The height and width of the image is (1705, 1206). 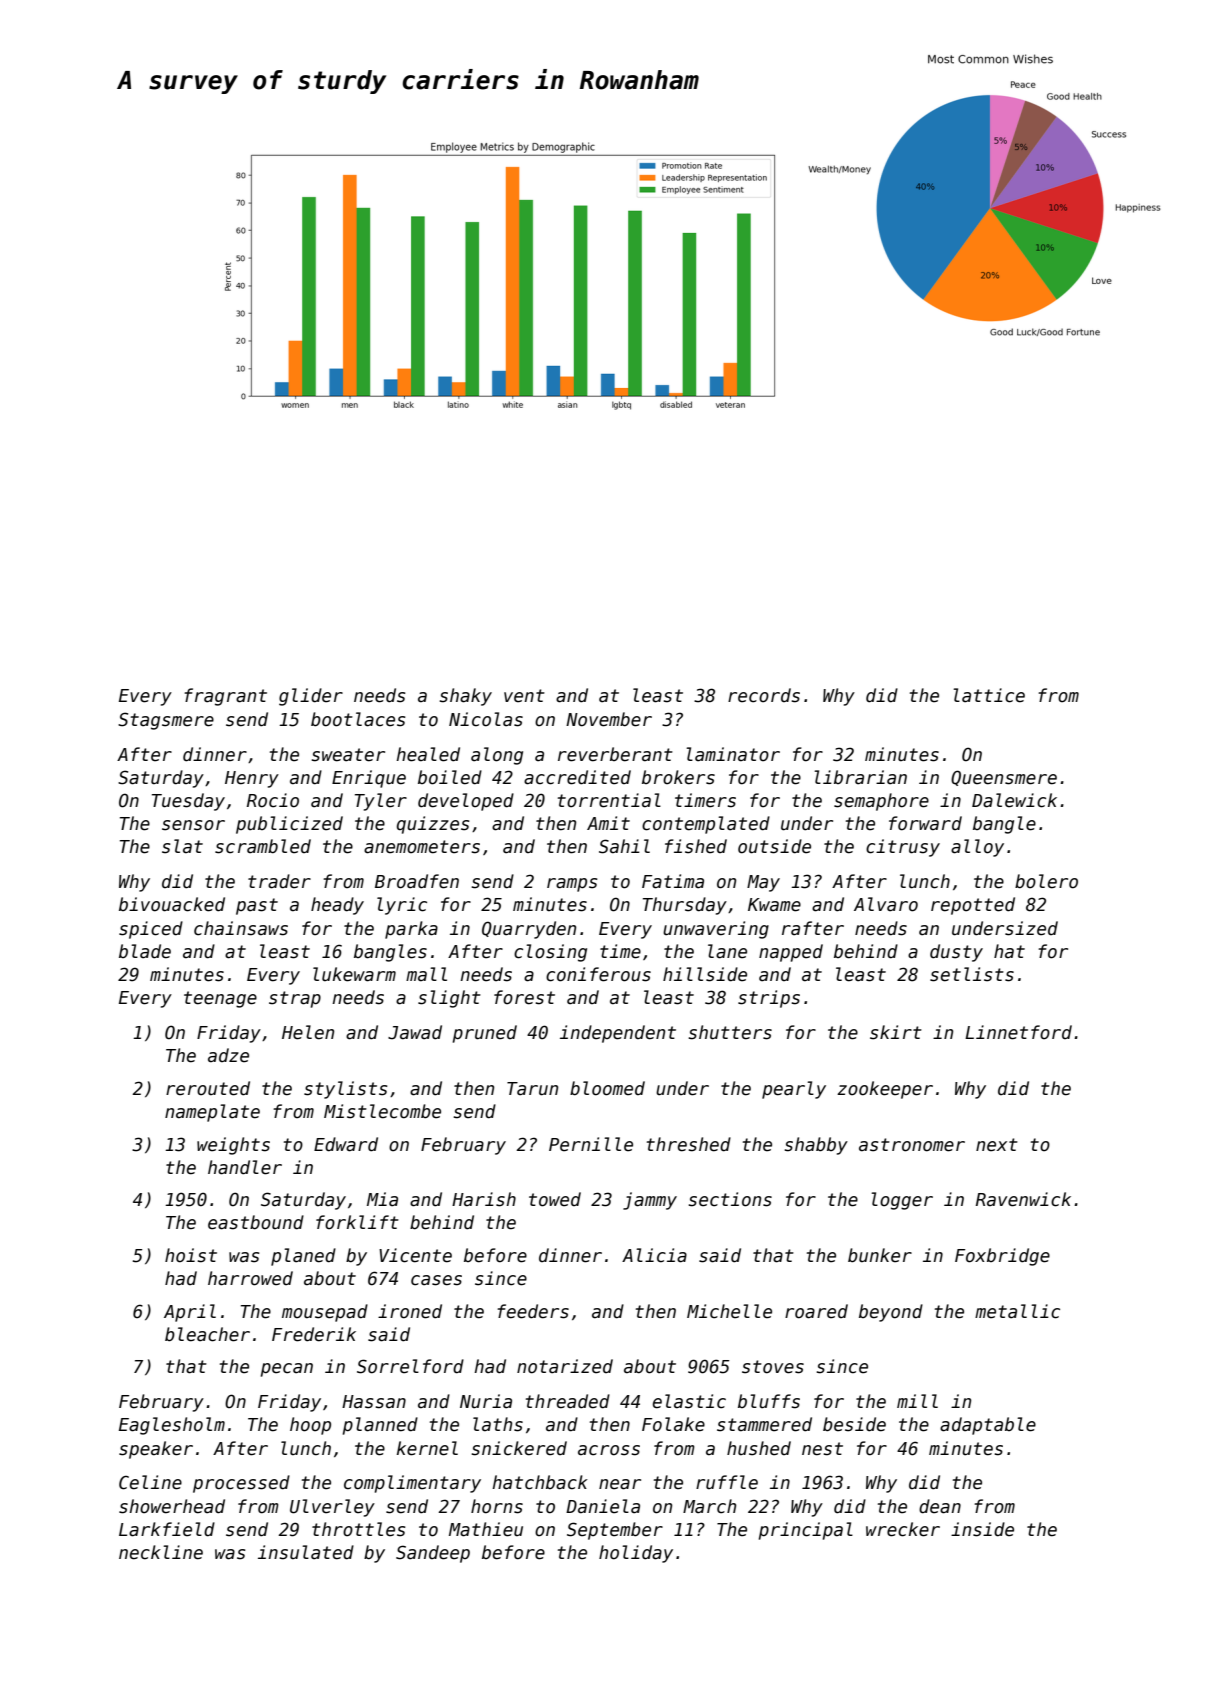 What do you see at coordinates (191, 1255) in the image?
I see `hoist` at bounding box center [191, 1255].
